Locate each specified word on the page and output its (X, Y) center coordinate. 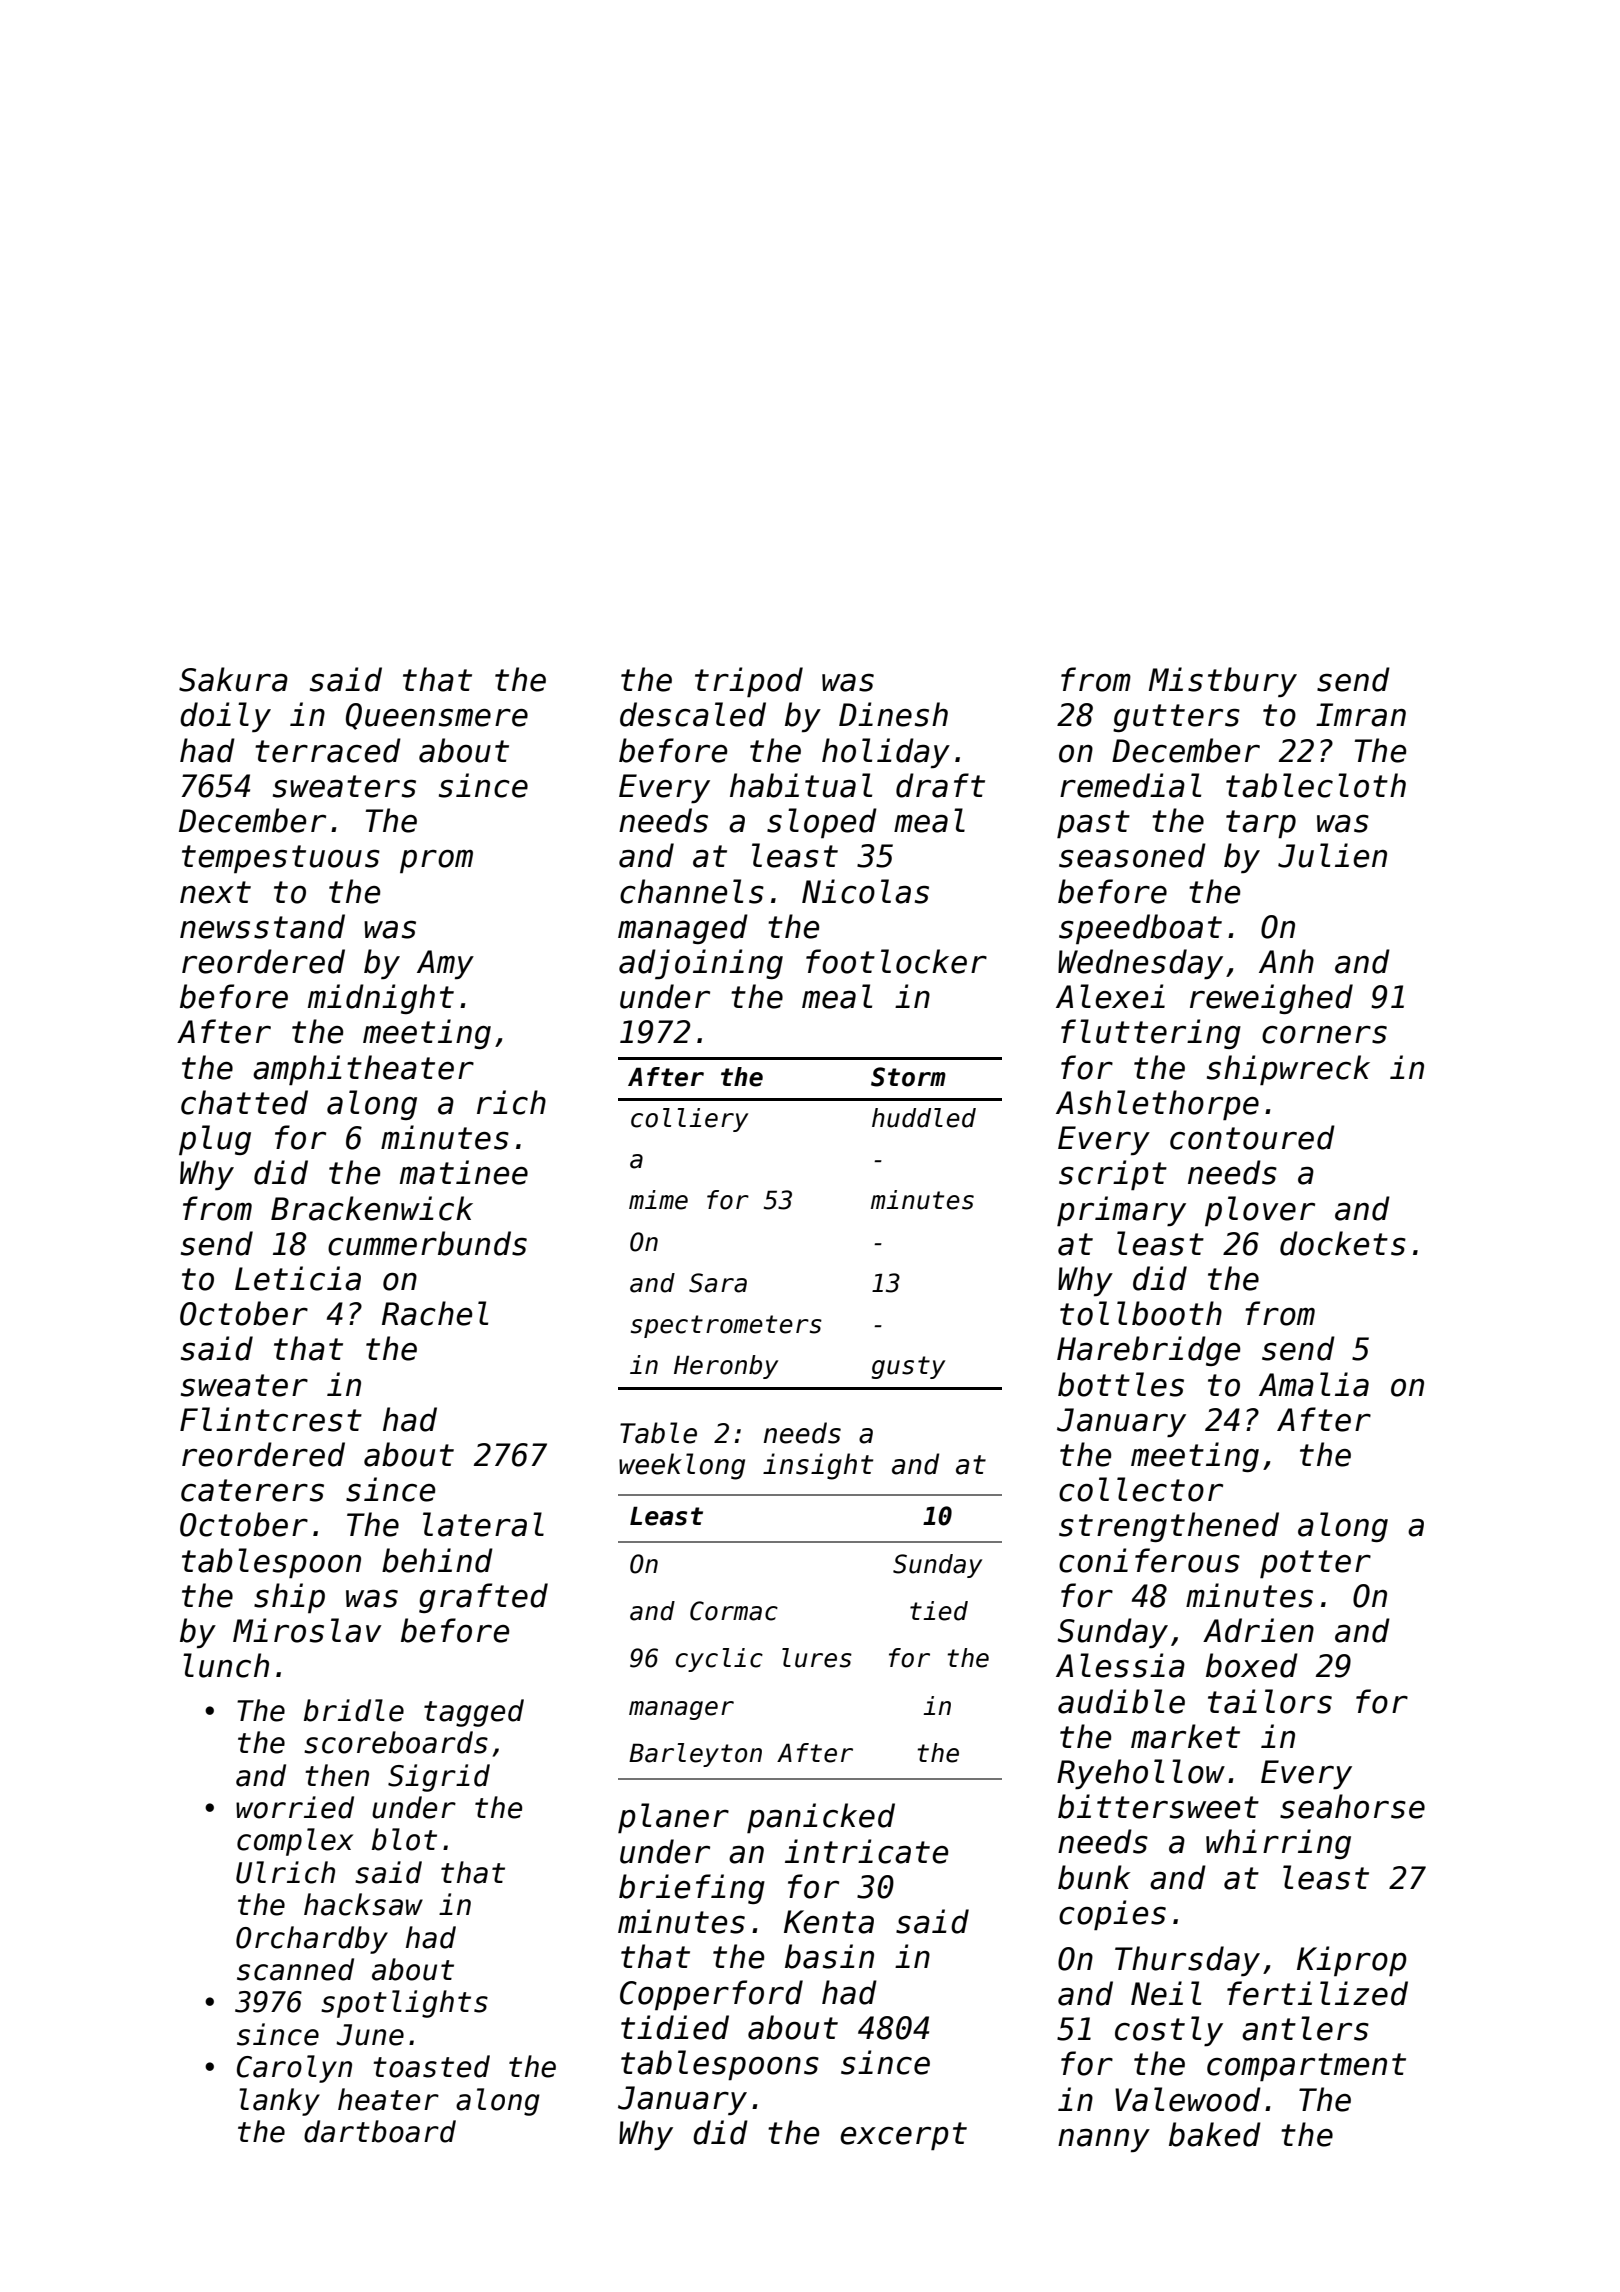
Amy (445, 964)
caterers (252, 1490)
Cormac (734, 1611)
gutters (1176, 718)
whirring (1278, 1844)
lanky (279, 2102)
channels (692, 891)
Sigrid (439, 1778)
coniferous (1149, 1560)
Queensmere (437, 716)
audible (1121, 1701)
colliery (689, 1120)
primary (1121, 1211)
